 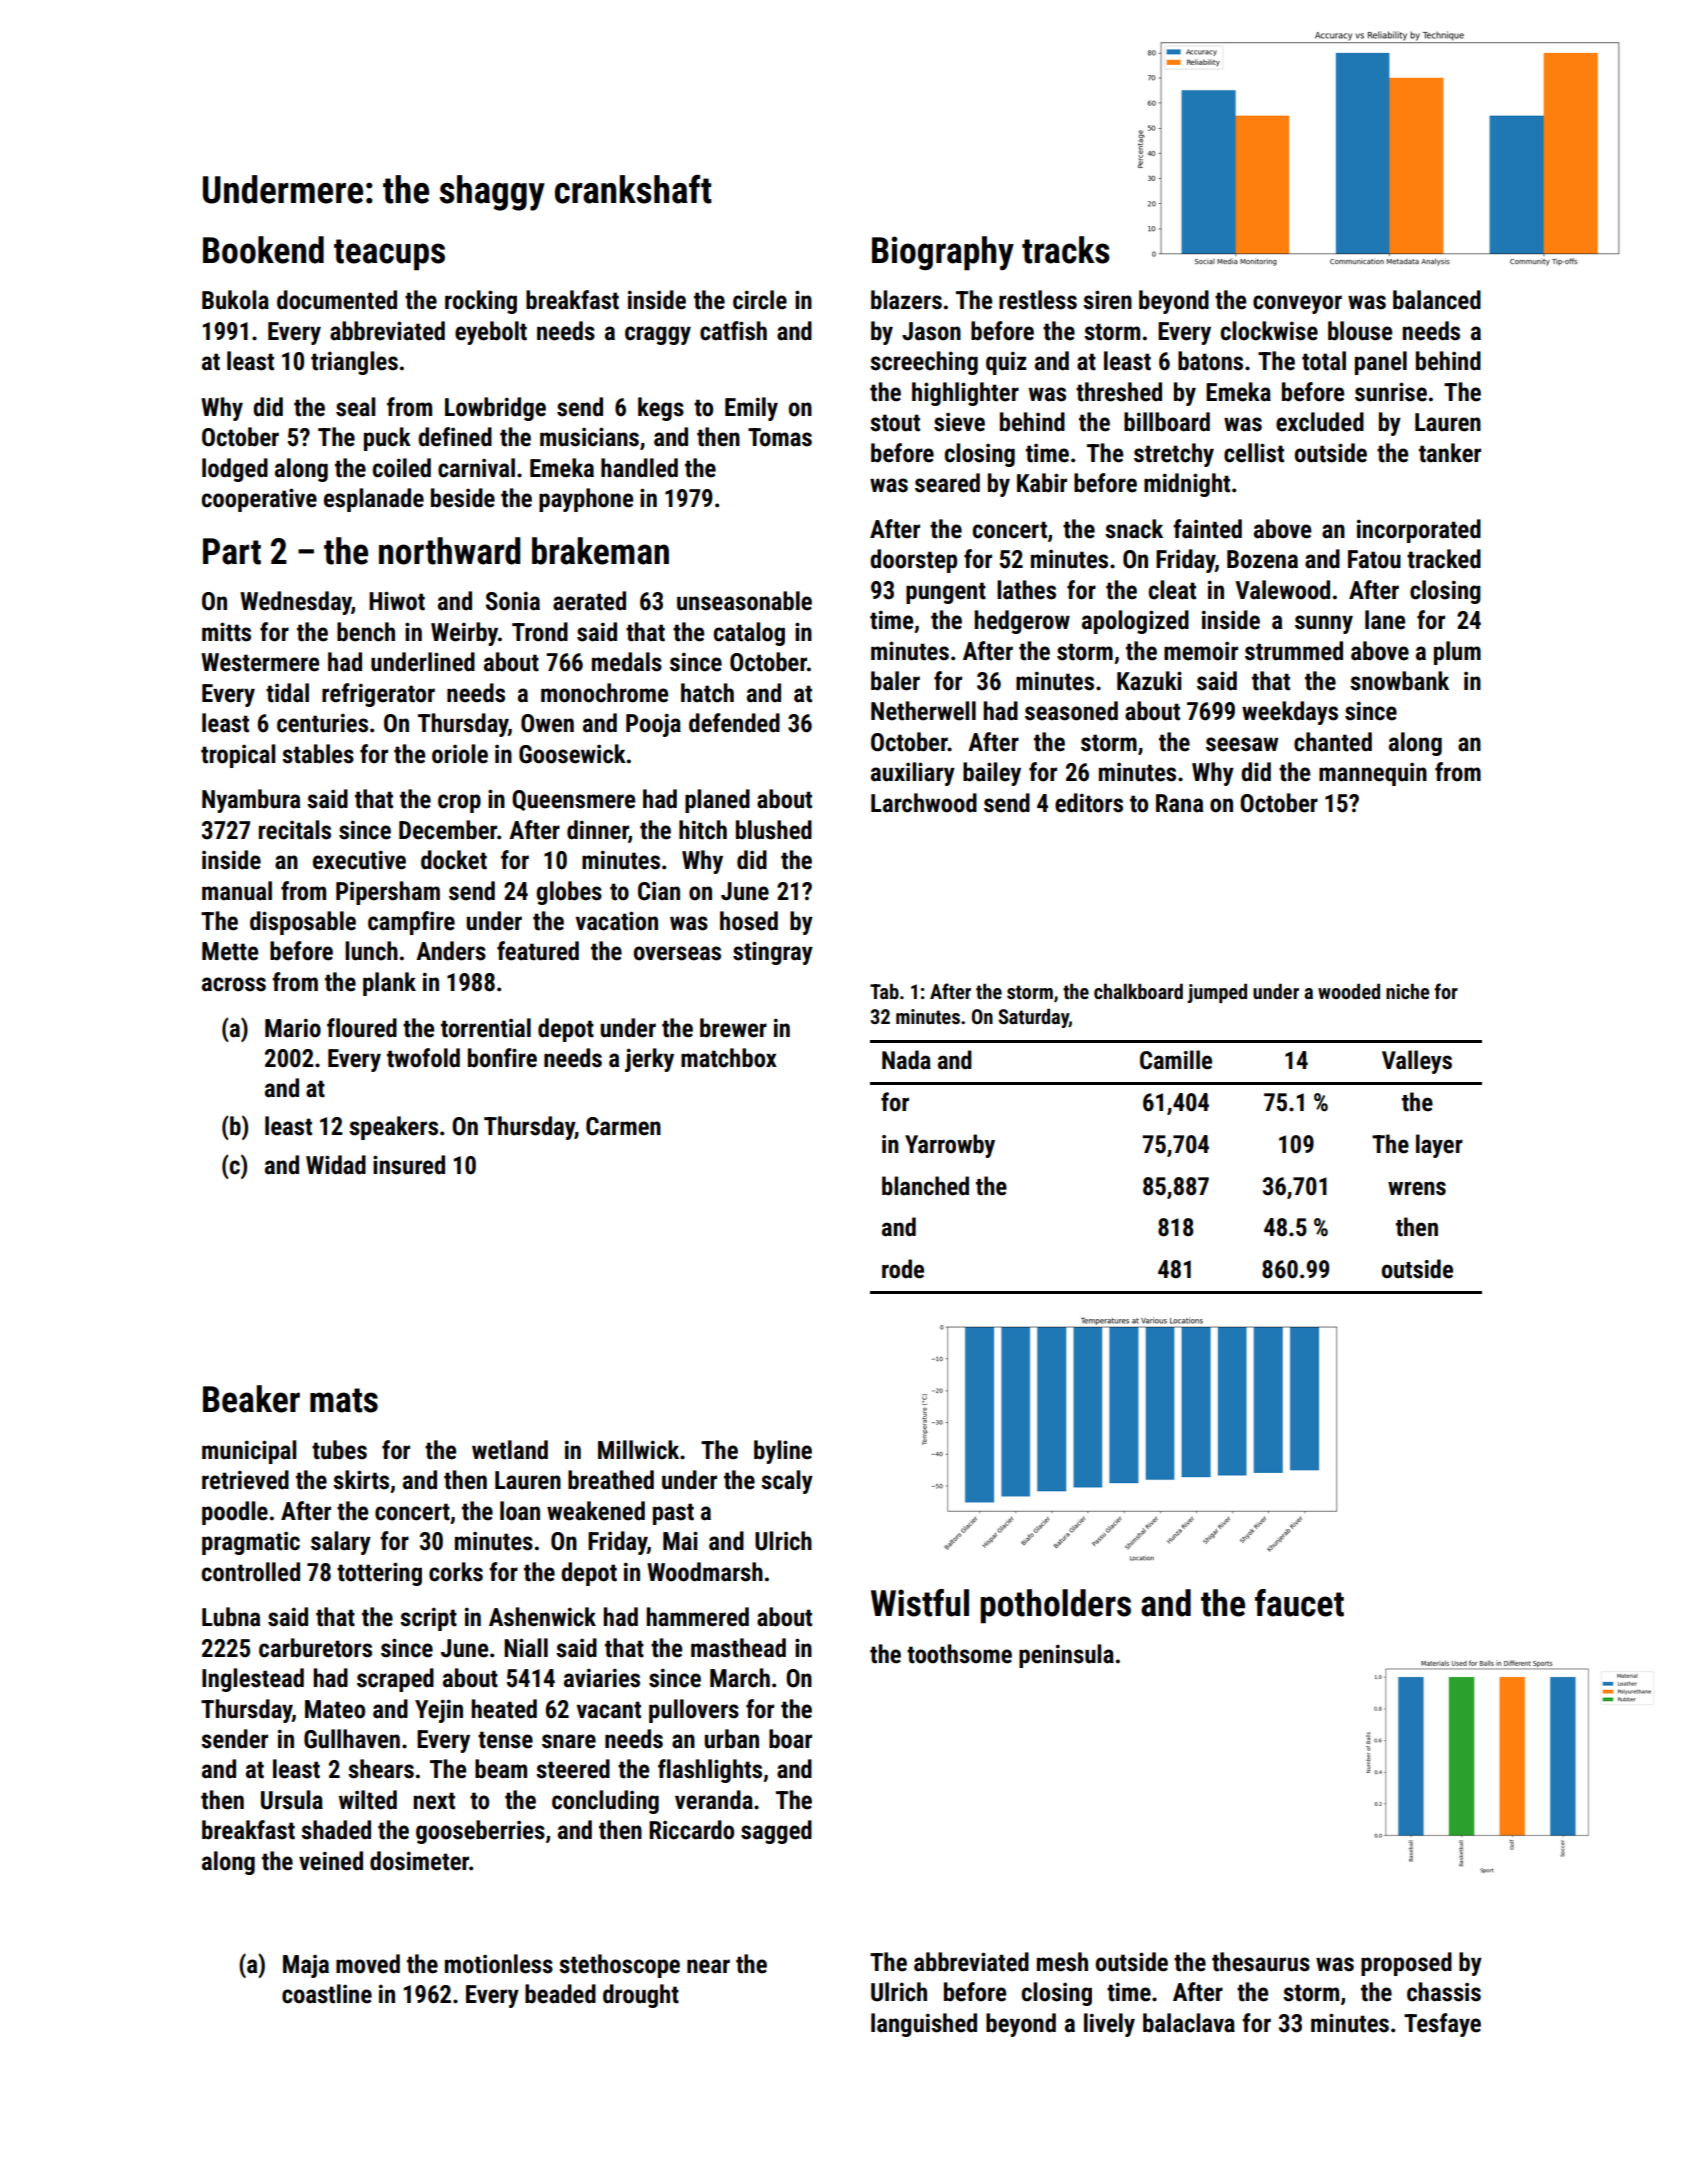 I want to click on Bozena, so click(x=1262, y=559).
